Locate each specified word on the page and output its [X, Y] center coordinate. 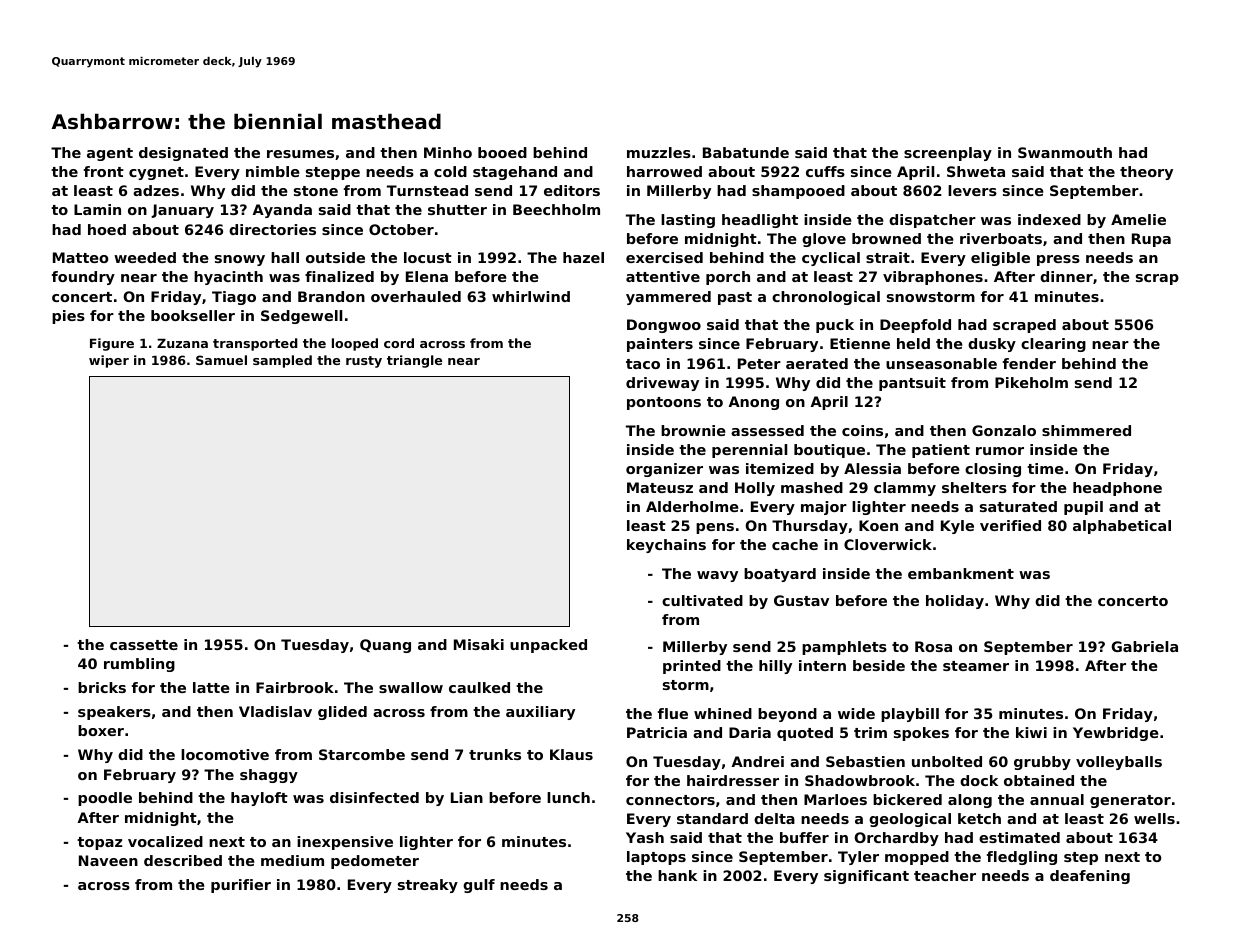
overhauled [416, 296]
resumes [300, 154]
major [824, 508]
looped [355, 344]
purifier [241, 886]
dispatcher [932, 221]
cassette [144, 645]
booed [502, 152]
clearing [1053, 345]
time [1045, 468]
